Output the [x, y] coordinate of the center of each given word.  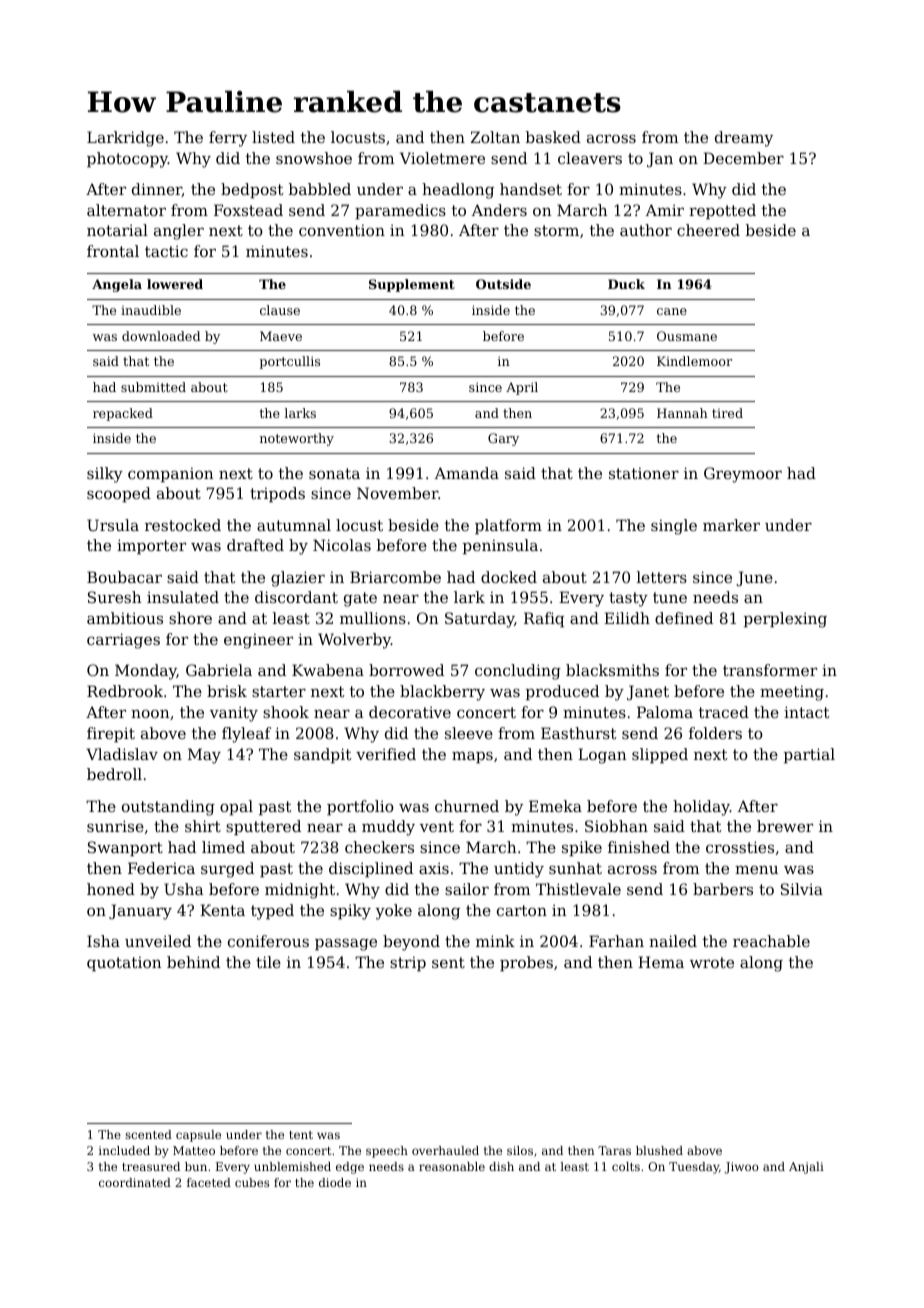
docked [509, 577]
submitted [153, 387]
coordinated [135, 1182]
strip [408, 963]
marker [731, 525]
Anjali [806, 1168]
